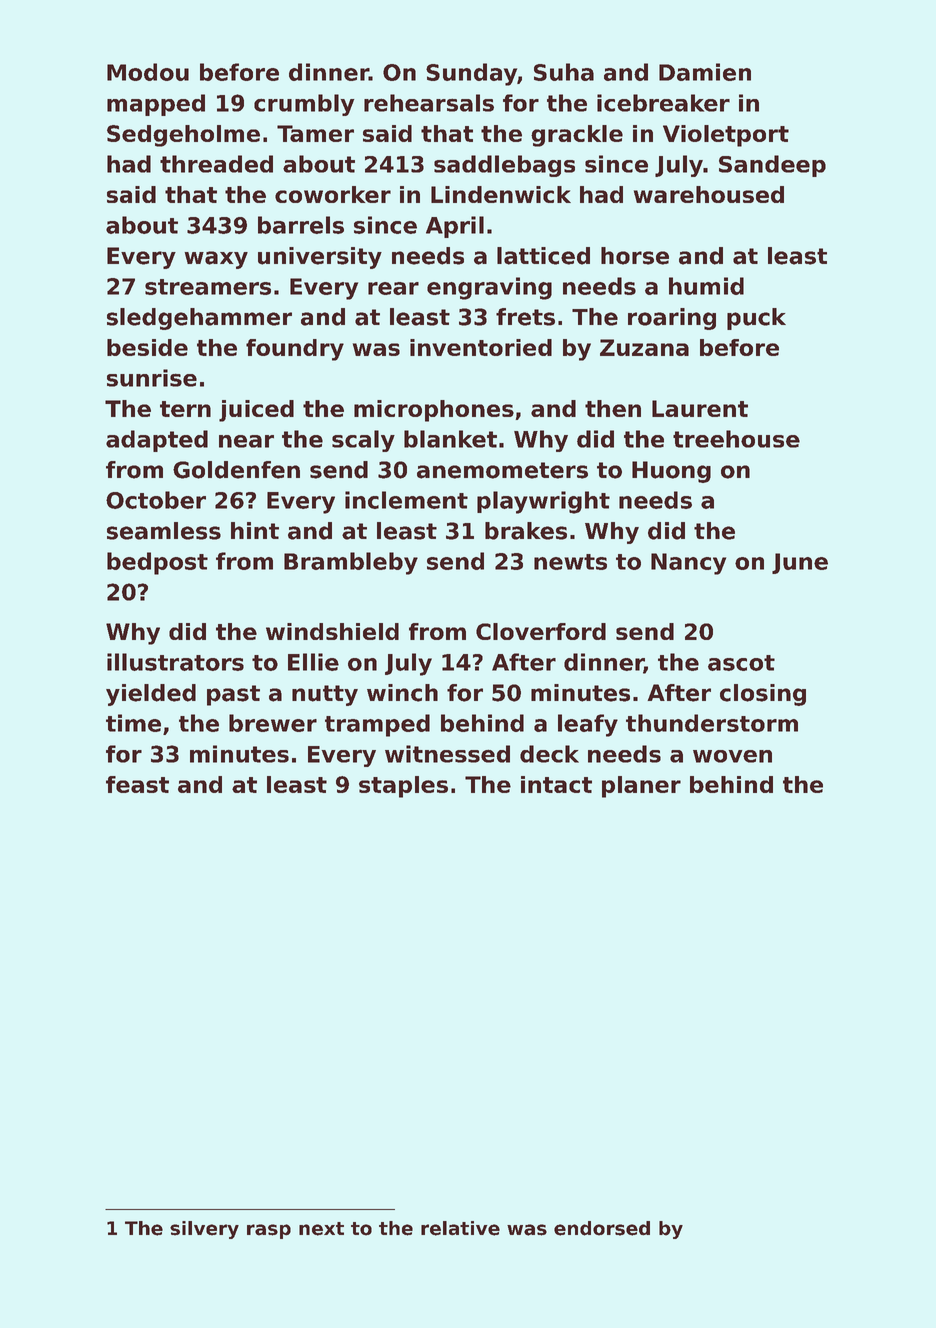 The image size is (936, 1328). What do you see at coordinates (705, 72) in the screenshot?
I see `Damien` at bounding box center [705, 72].
